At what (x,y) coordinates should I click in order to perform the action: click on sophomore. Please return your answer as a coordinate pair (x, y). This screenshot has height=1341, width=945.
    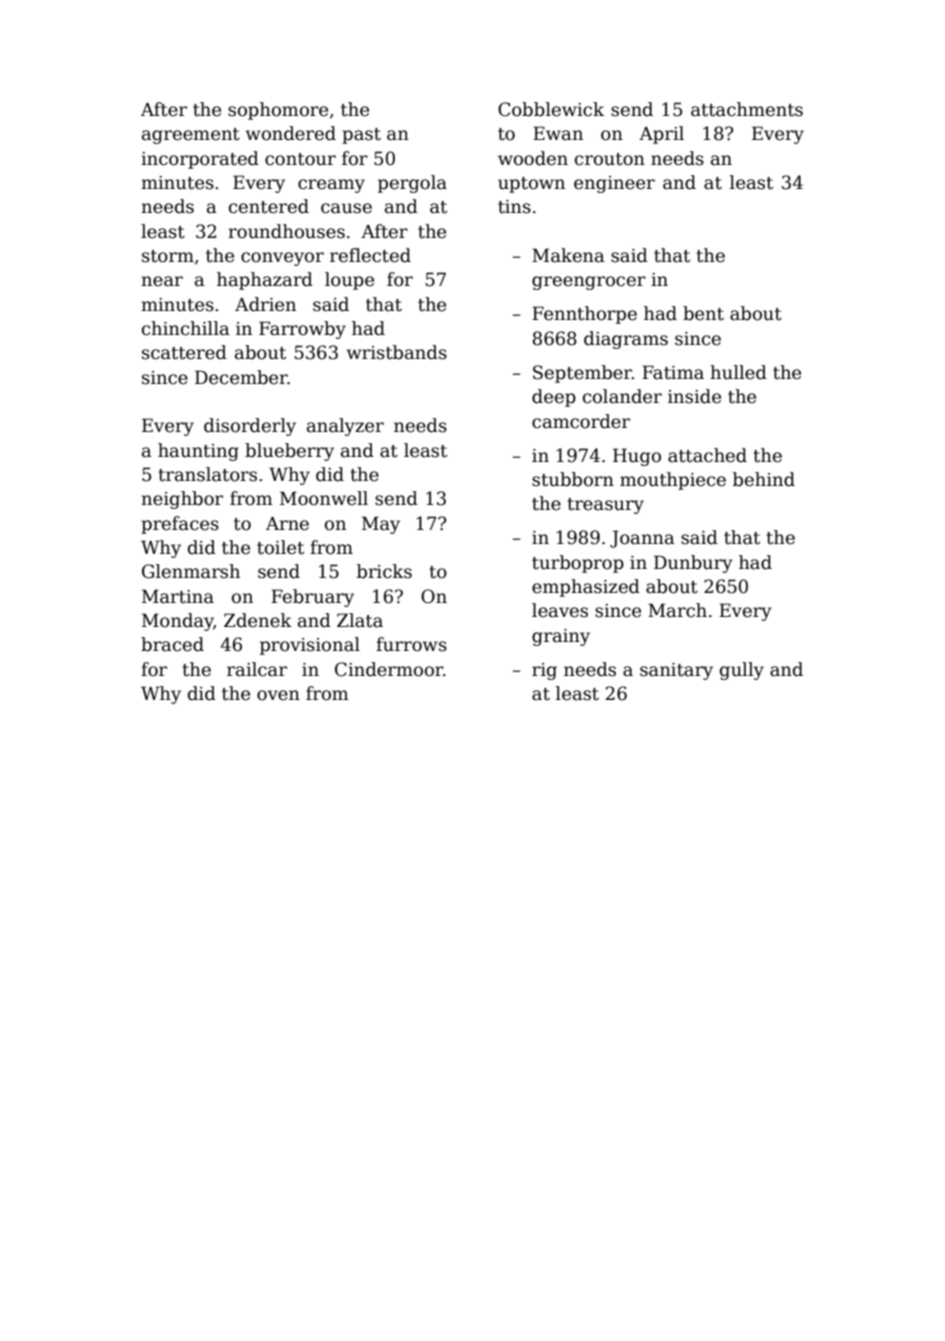
    Looking at the image, I should click on (278, 111).
